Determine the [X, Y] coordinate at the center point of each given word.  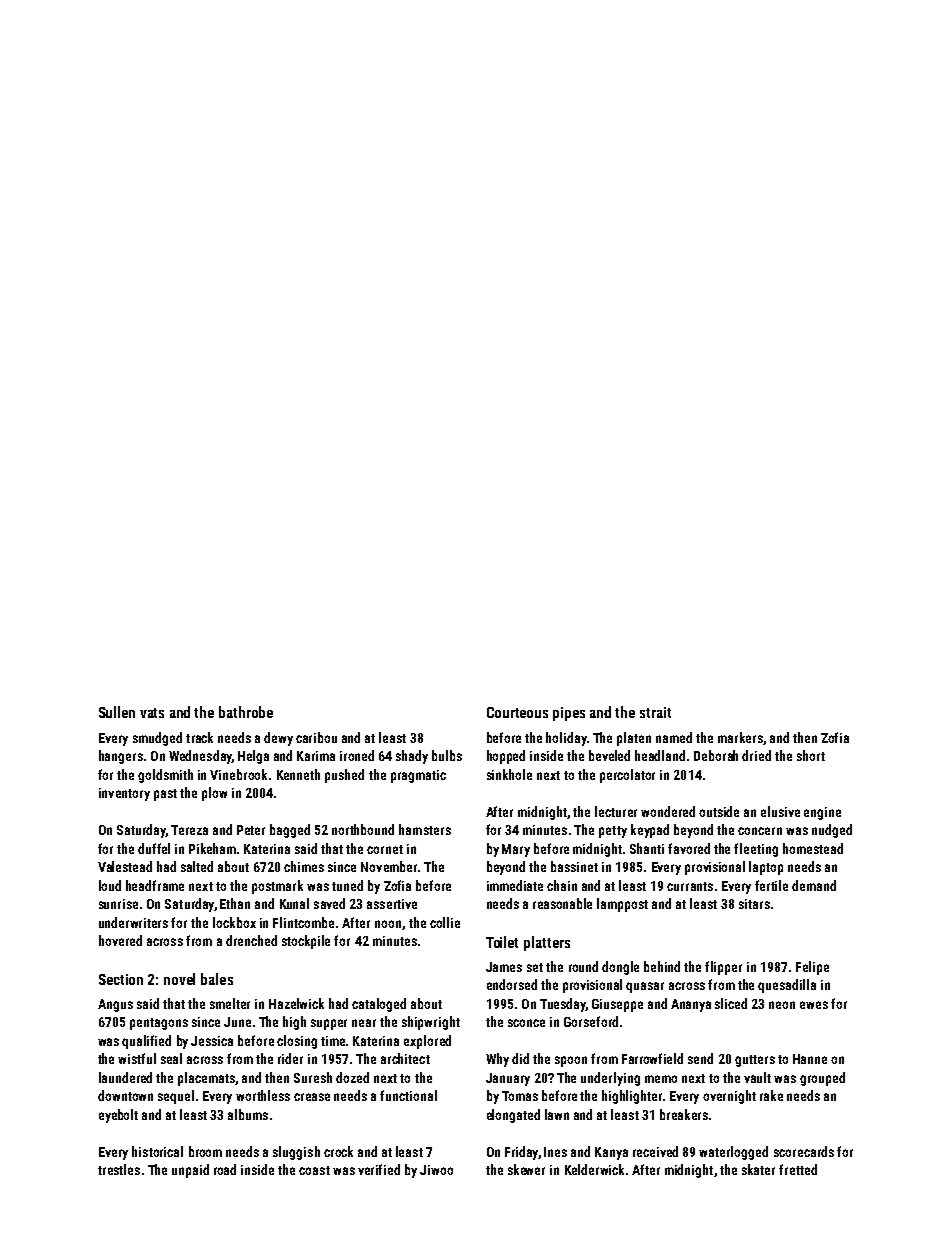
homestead [813, 848]
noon [388, 924]
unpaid [190, 1171]
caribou [316, 737]
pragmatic [418, 776]
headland [660, 755]
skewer [526, 1169]
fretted [798, 1169]
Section [121, 979]
